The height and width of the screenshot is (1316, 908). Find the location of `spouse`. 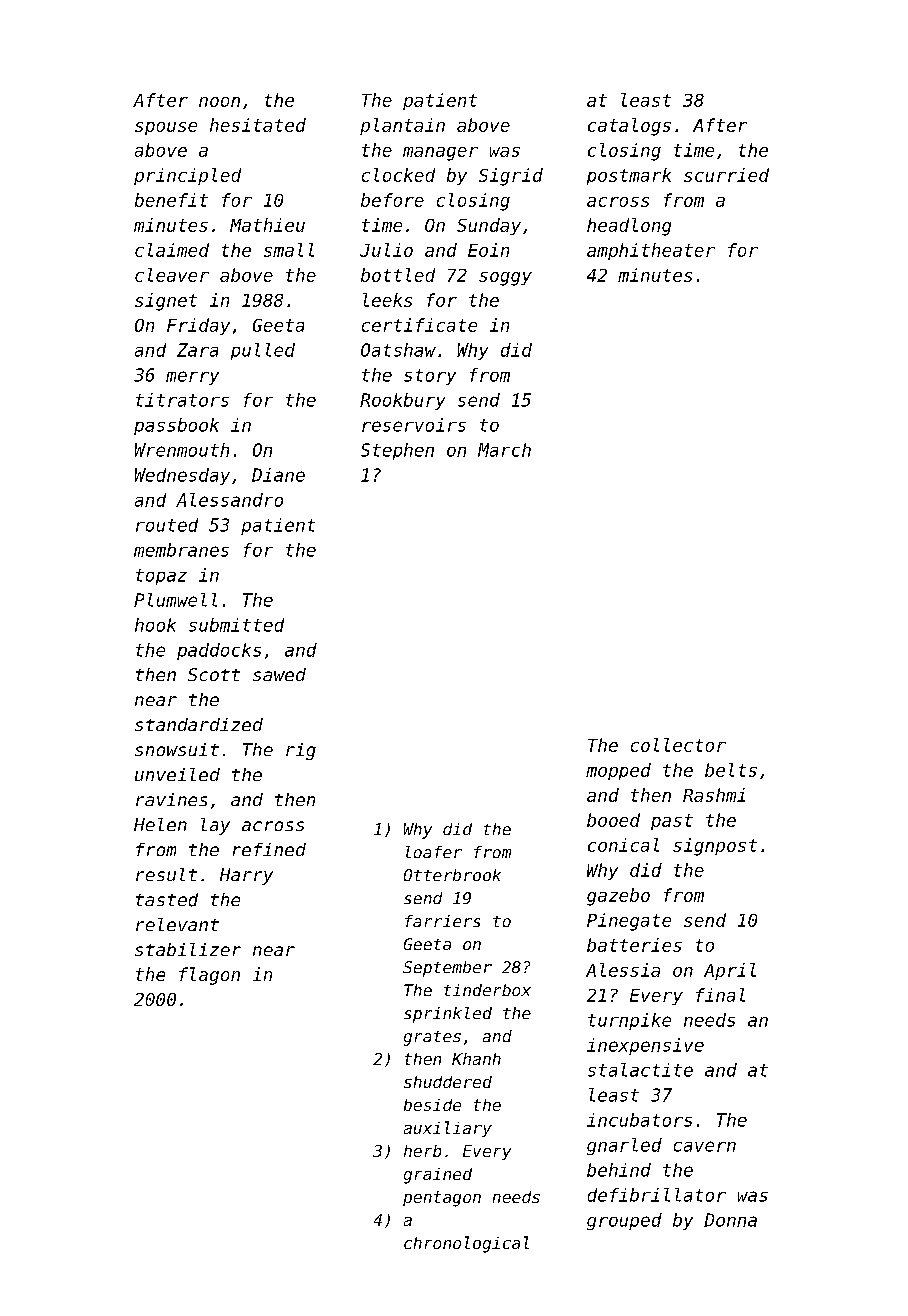

spouse is located at coordinates (166, 128).
